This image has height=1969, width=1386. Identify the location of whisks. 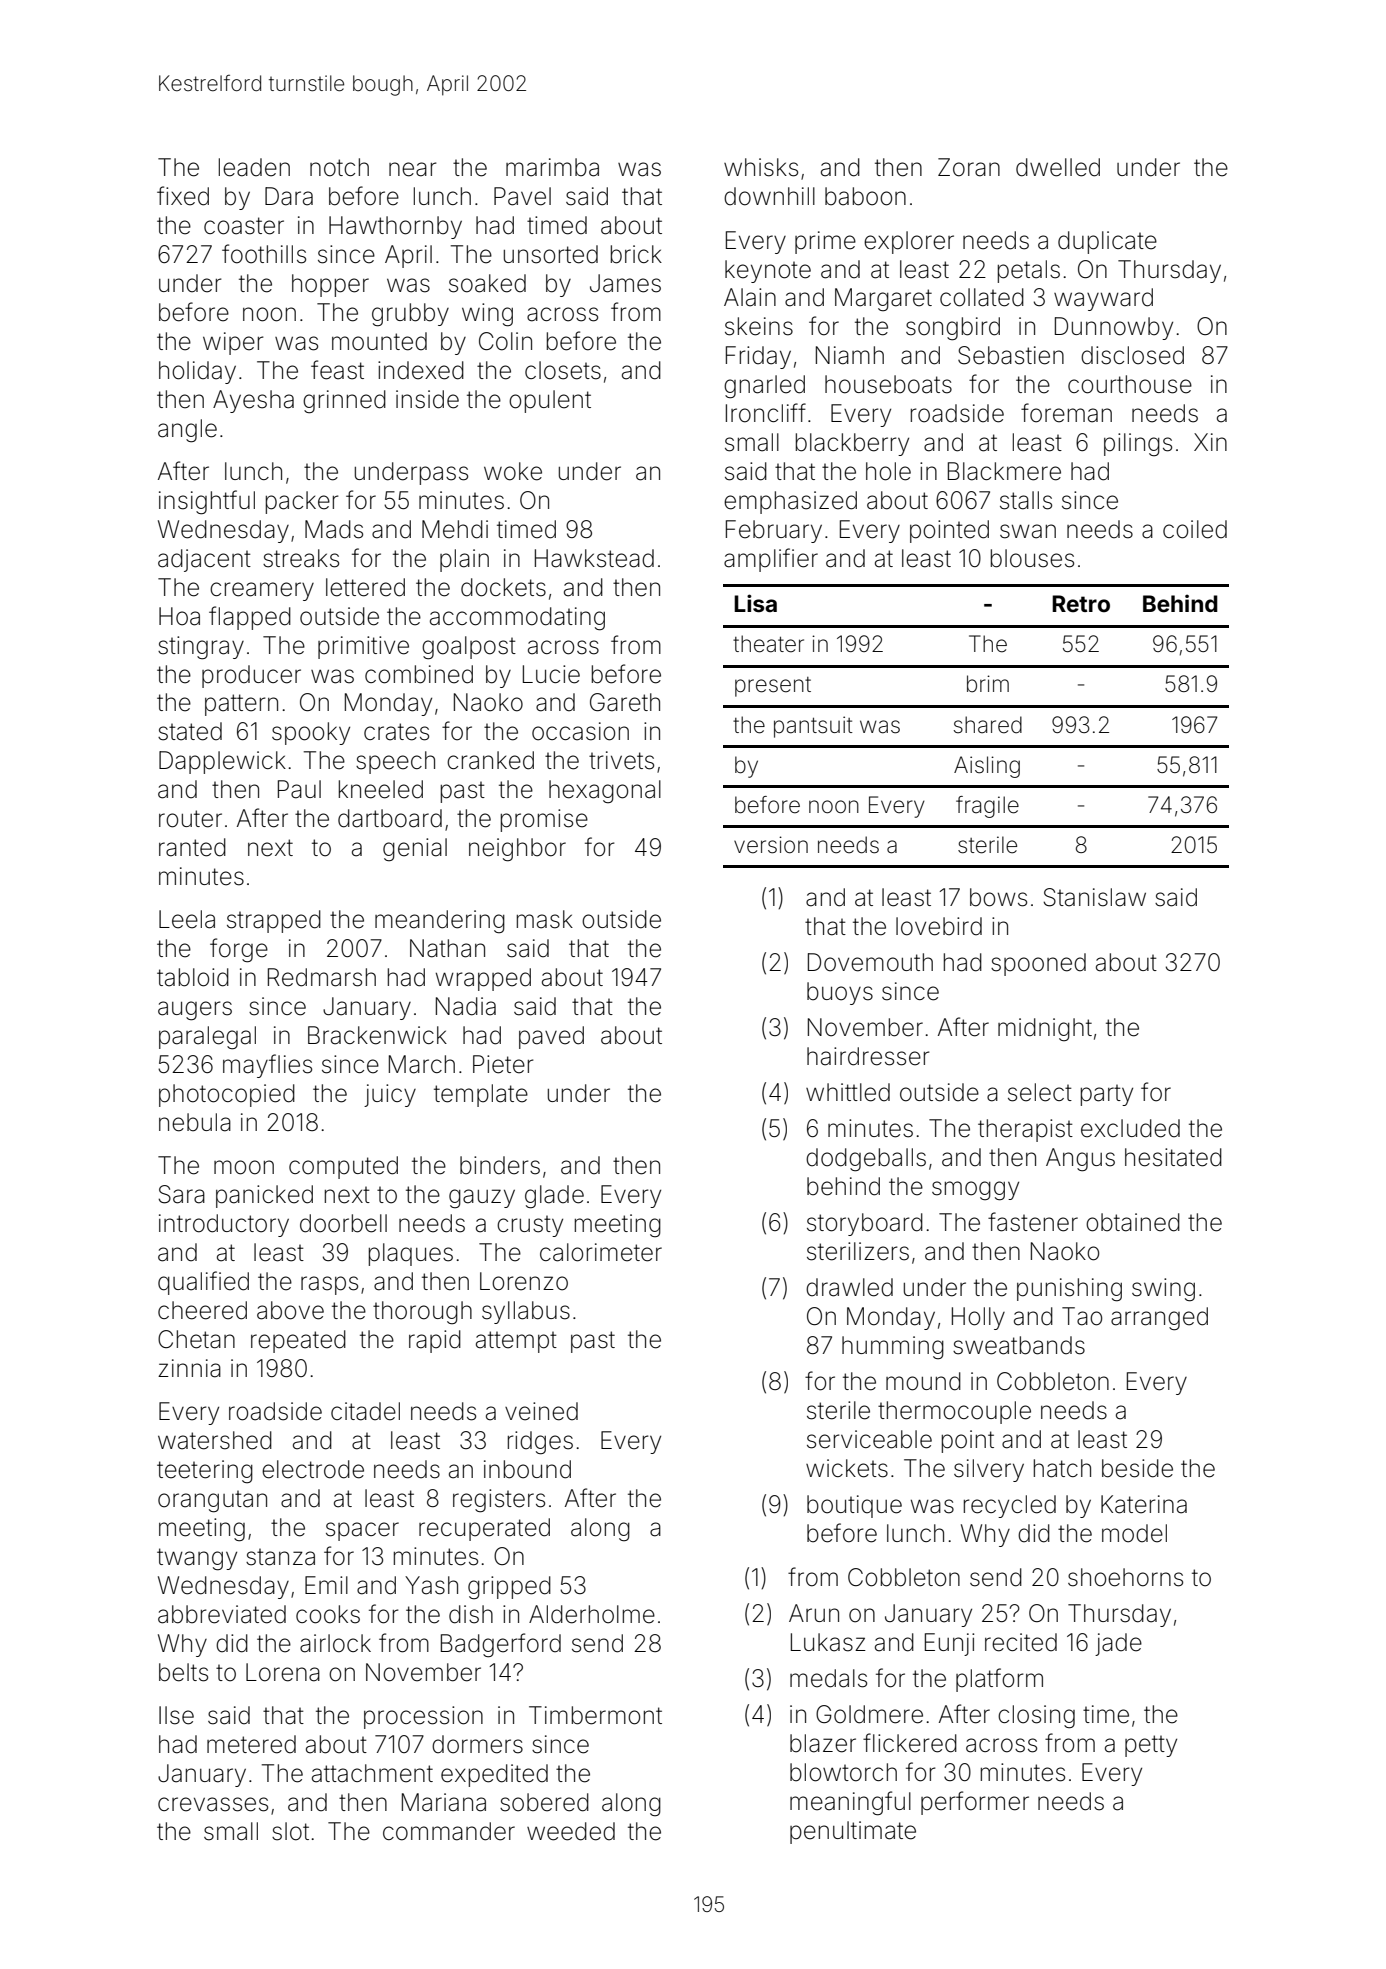
(761, 167).
